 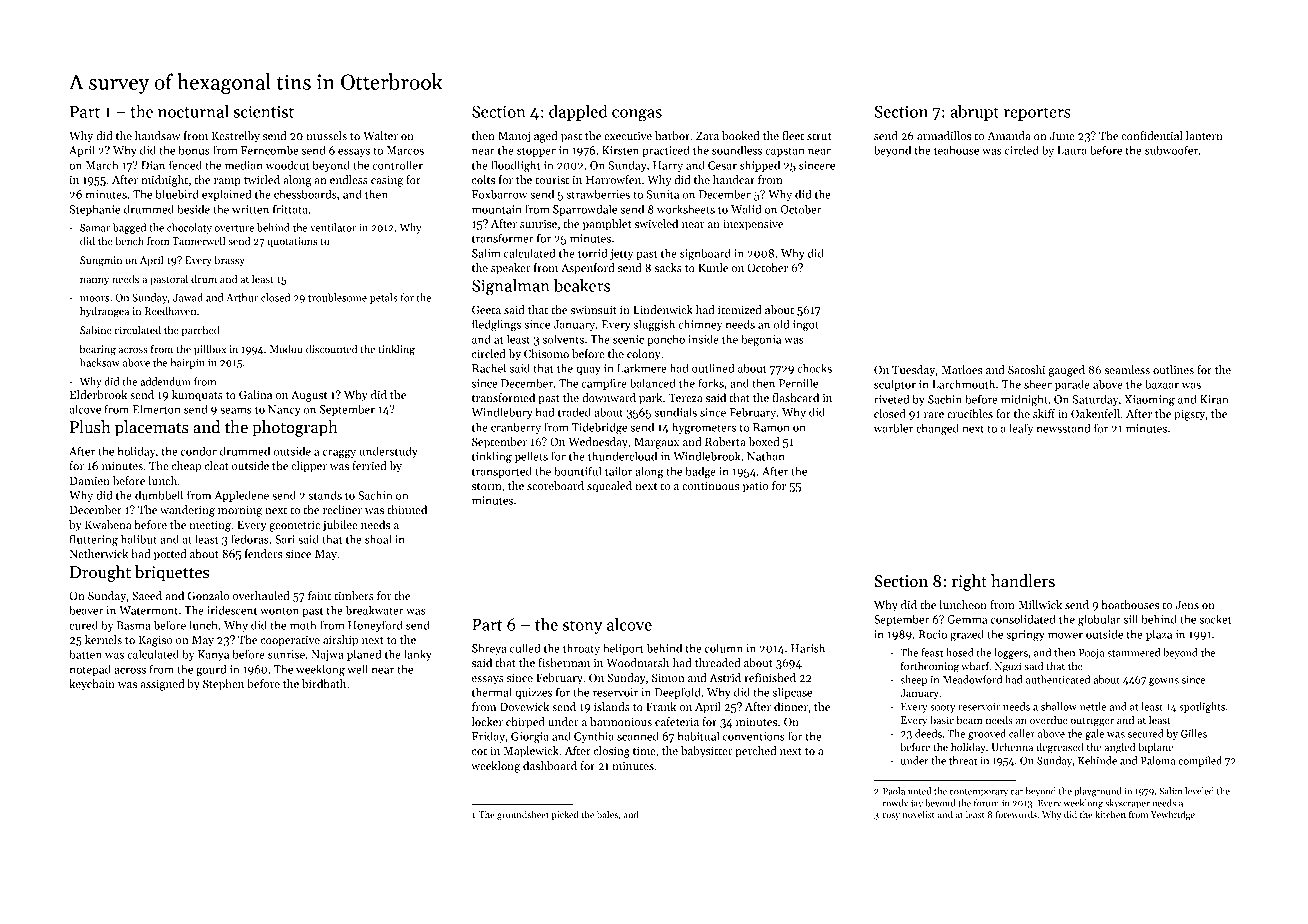 What do you see at coordinates (236, 137) in the document?
I see `Kestrelby` at bounding box center [236, 137].
